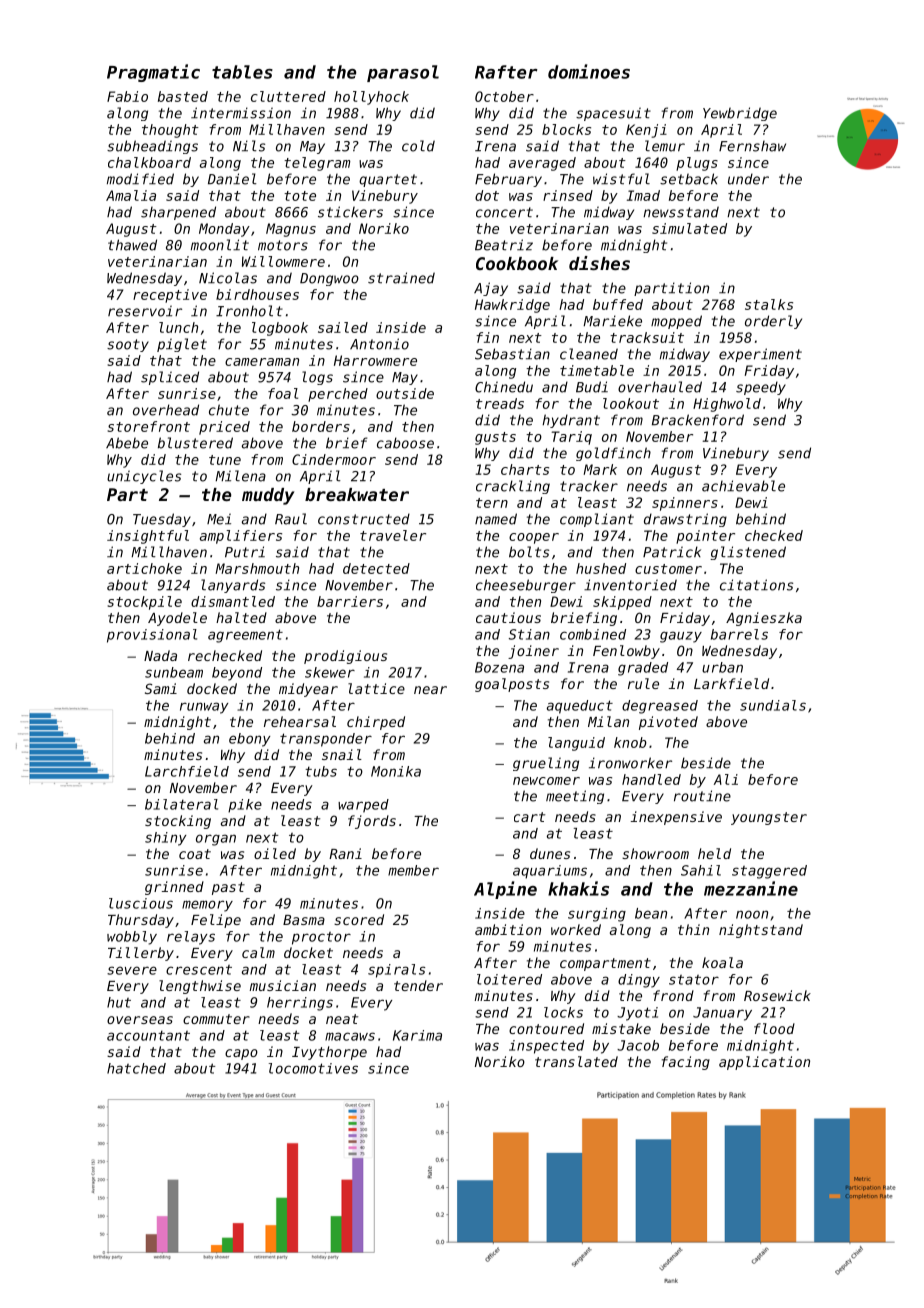 Image resolution: width=924 pixels, height=1308 pixels. Describe the element at coordinates (764, 619) in the image. I see `Agnieszka` at that location.
